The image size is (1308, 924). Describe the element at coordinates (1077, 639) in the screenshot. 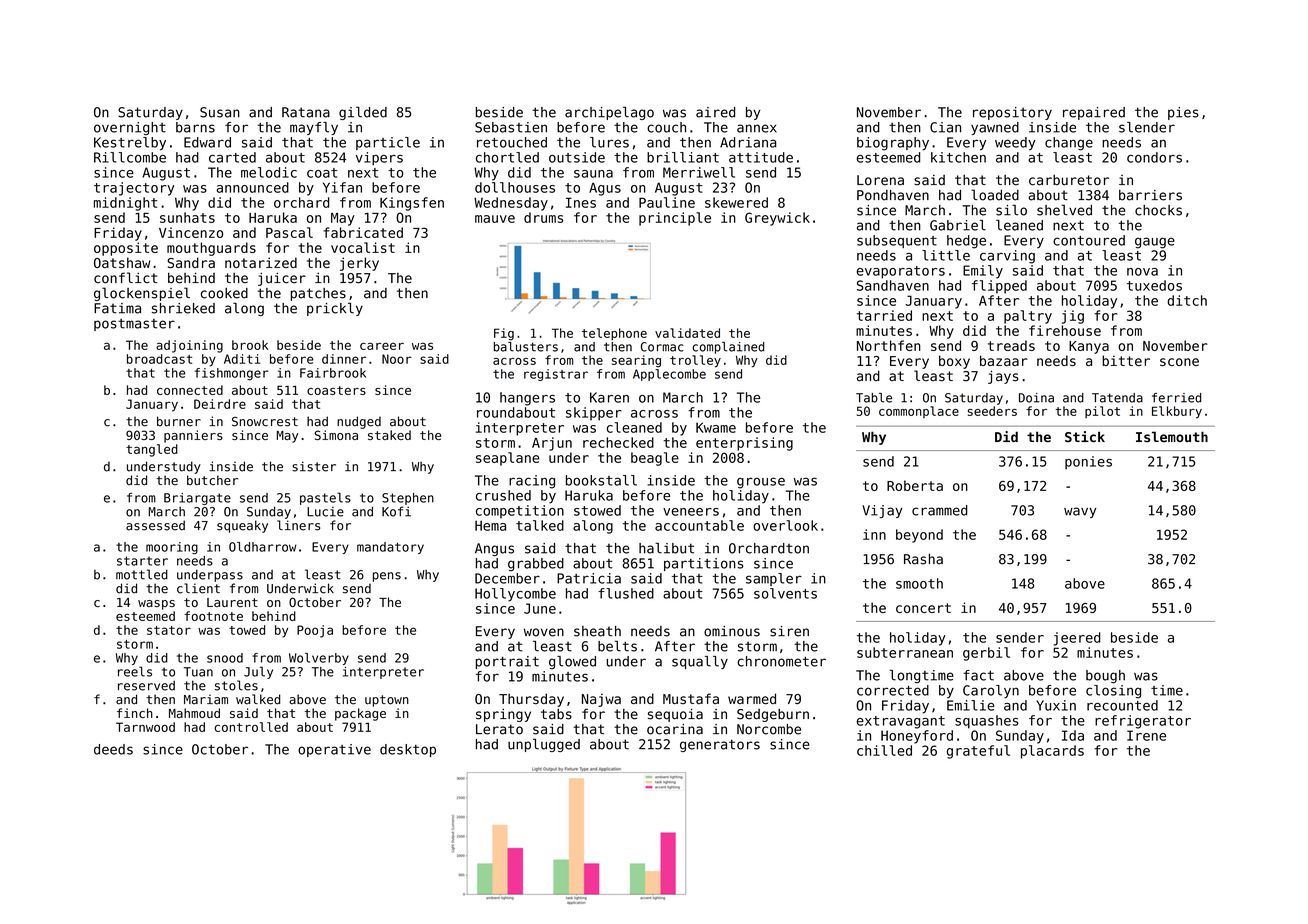

I see `jeered` at that location.
